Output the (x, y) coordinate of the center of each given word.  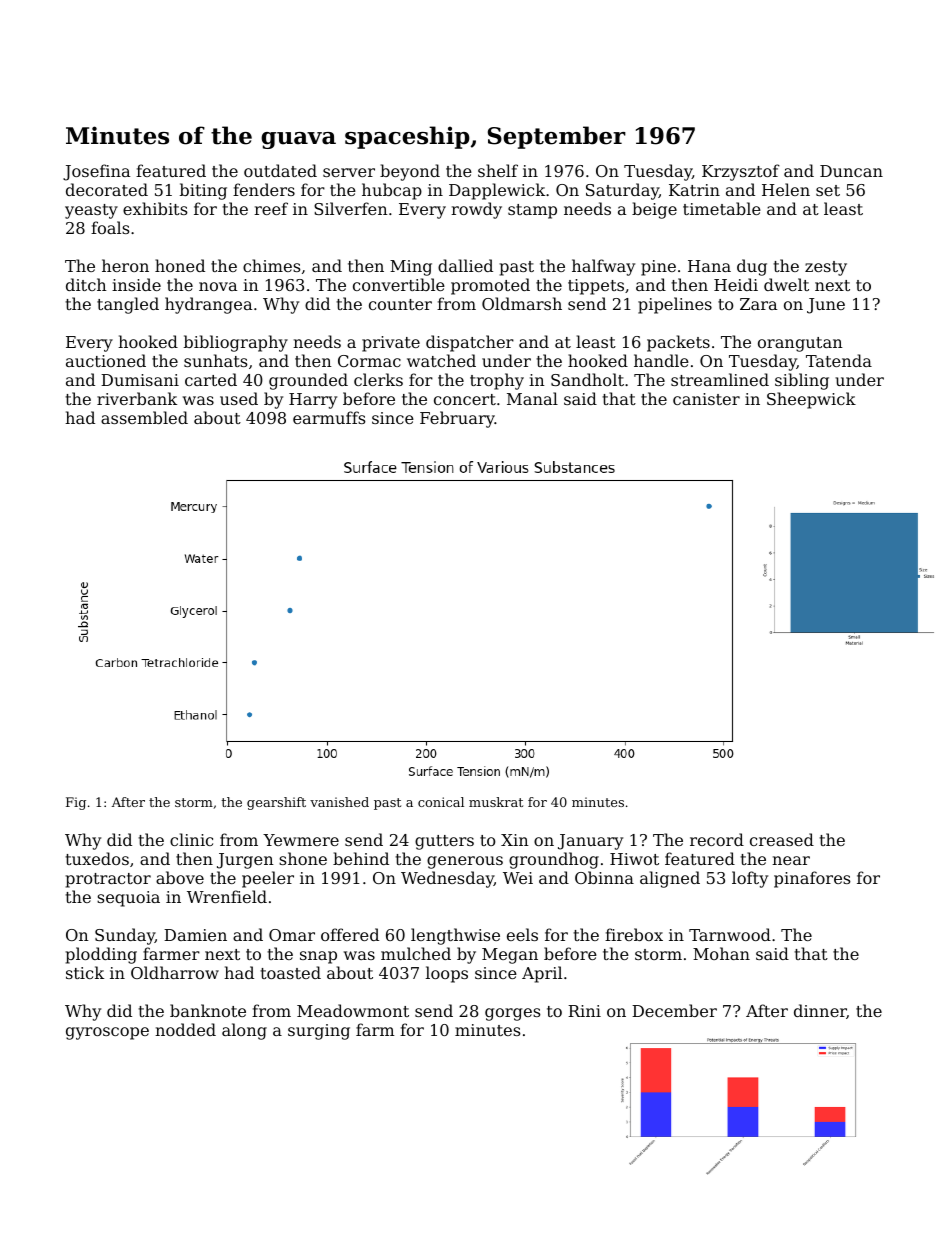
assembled (144, 417)
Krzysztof (741, 172)
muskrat (496, 802)
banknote (208, 1010)
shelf (498, 170)
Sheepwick (811, 400)
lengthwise (455, 936)
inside (136, 284)
